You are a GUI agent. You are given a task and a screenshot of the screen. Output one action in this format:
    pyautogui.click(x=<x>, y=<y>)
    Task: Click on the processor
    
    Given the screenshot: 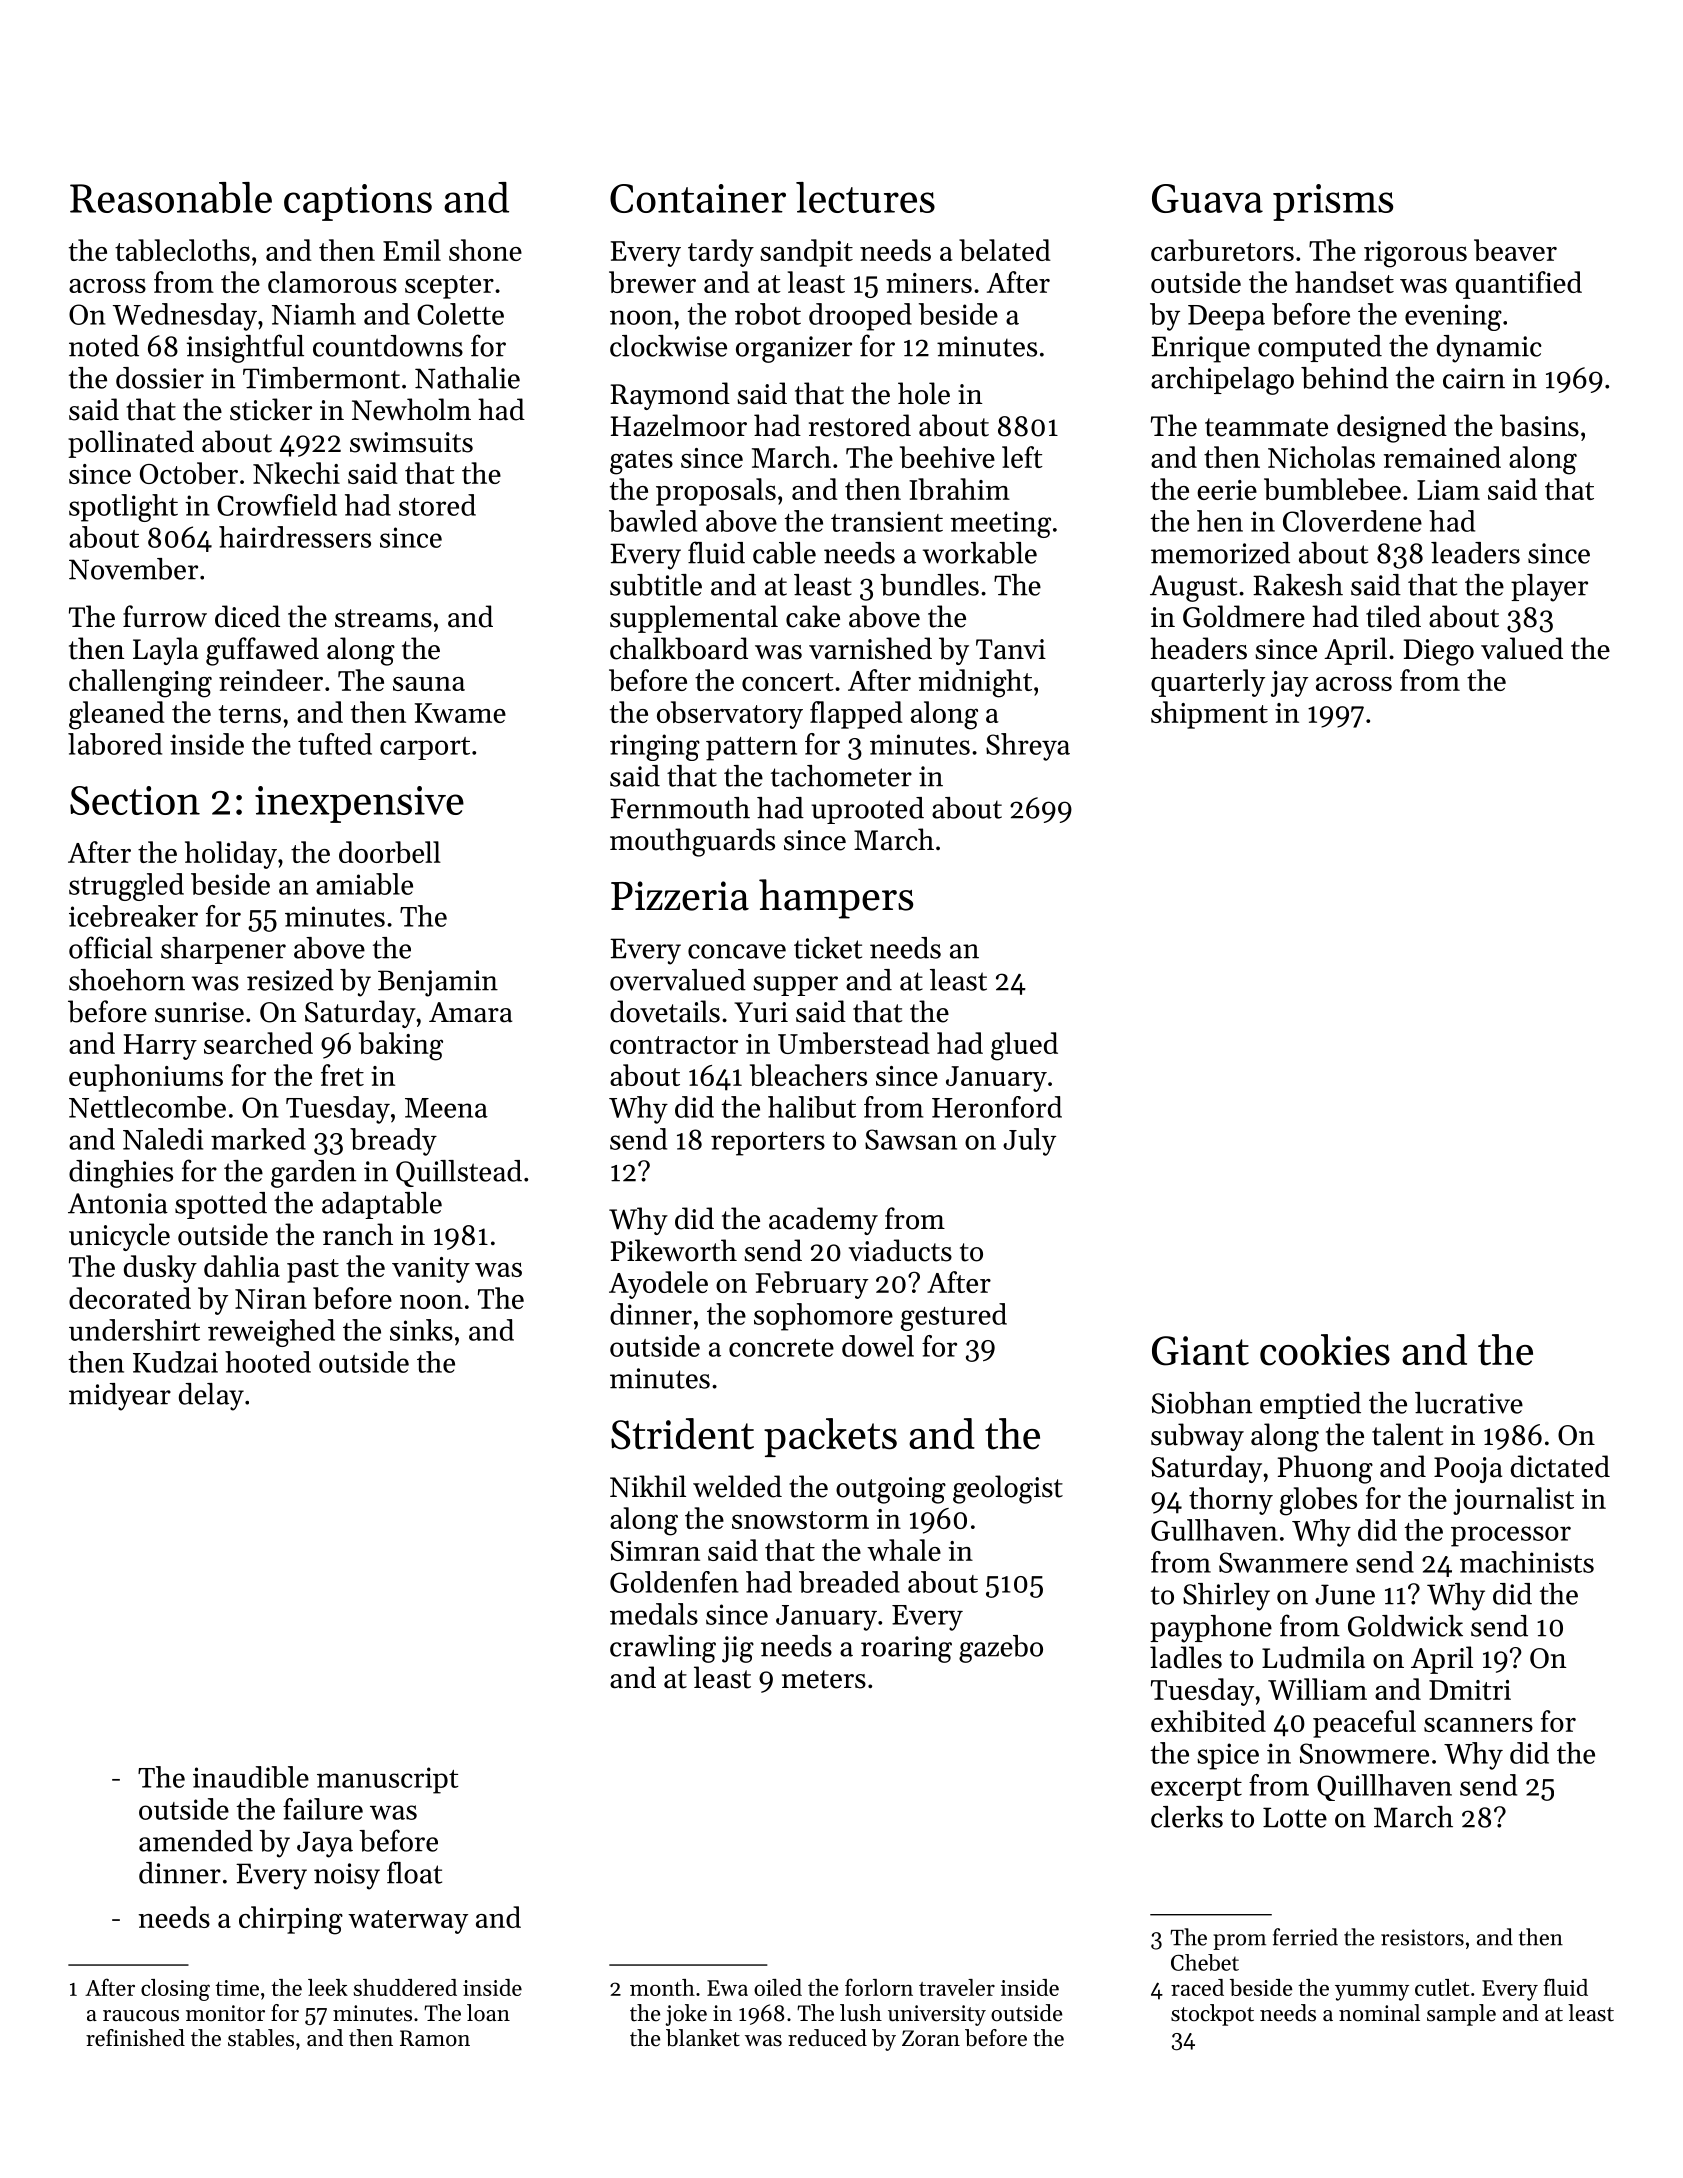 What is the action you would take?
    pyautogui.click(x=1511, y=1536)
